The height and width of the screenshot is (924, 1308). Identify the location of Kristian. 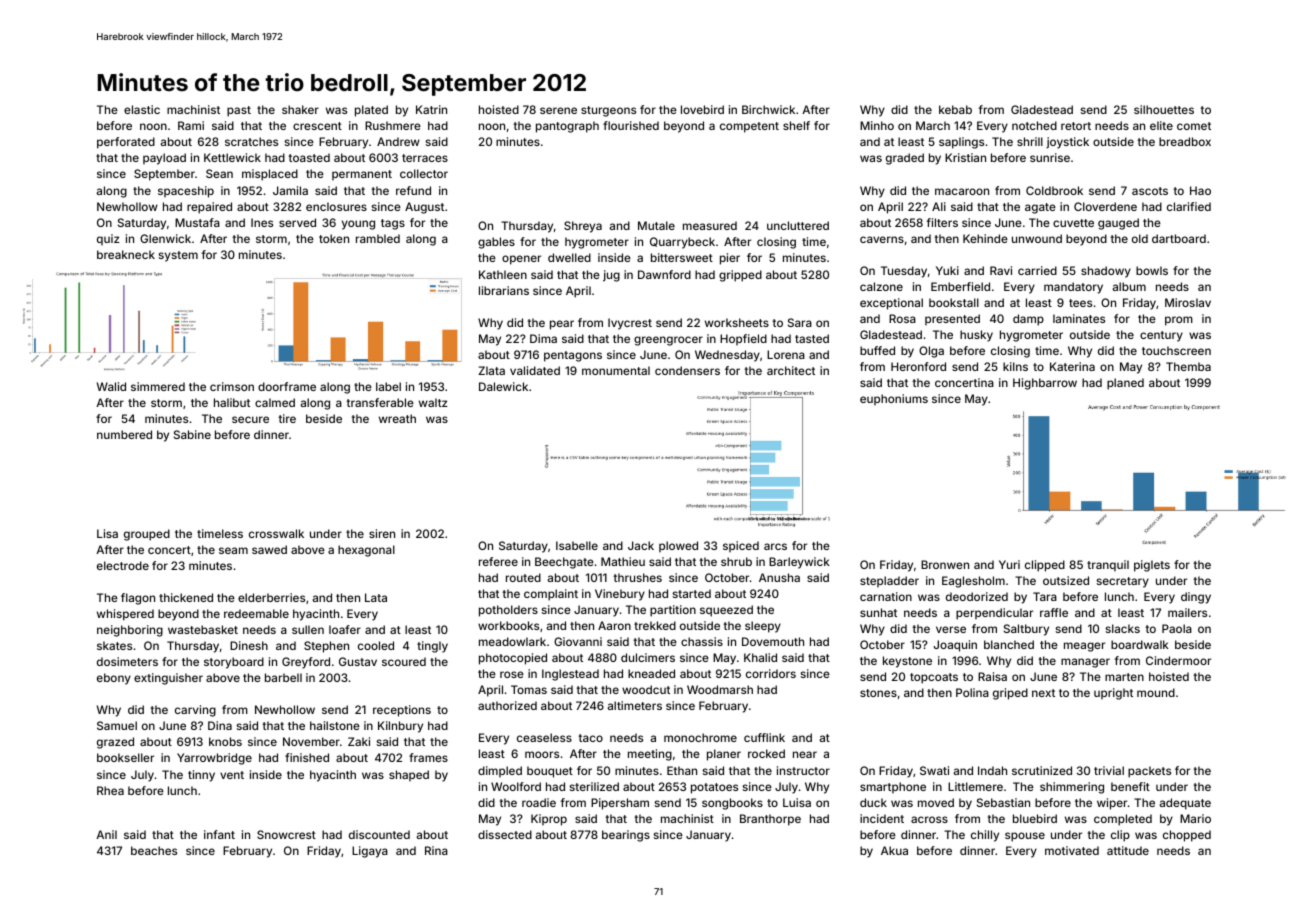
(965, 157).
